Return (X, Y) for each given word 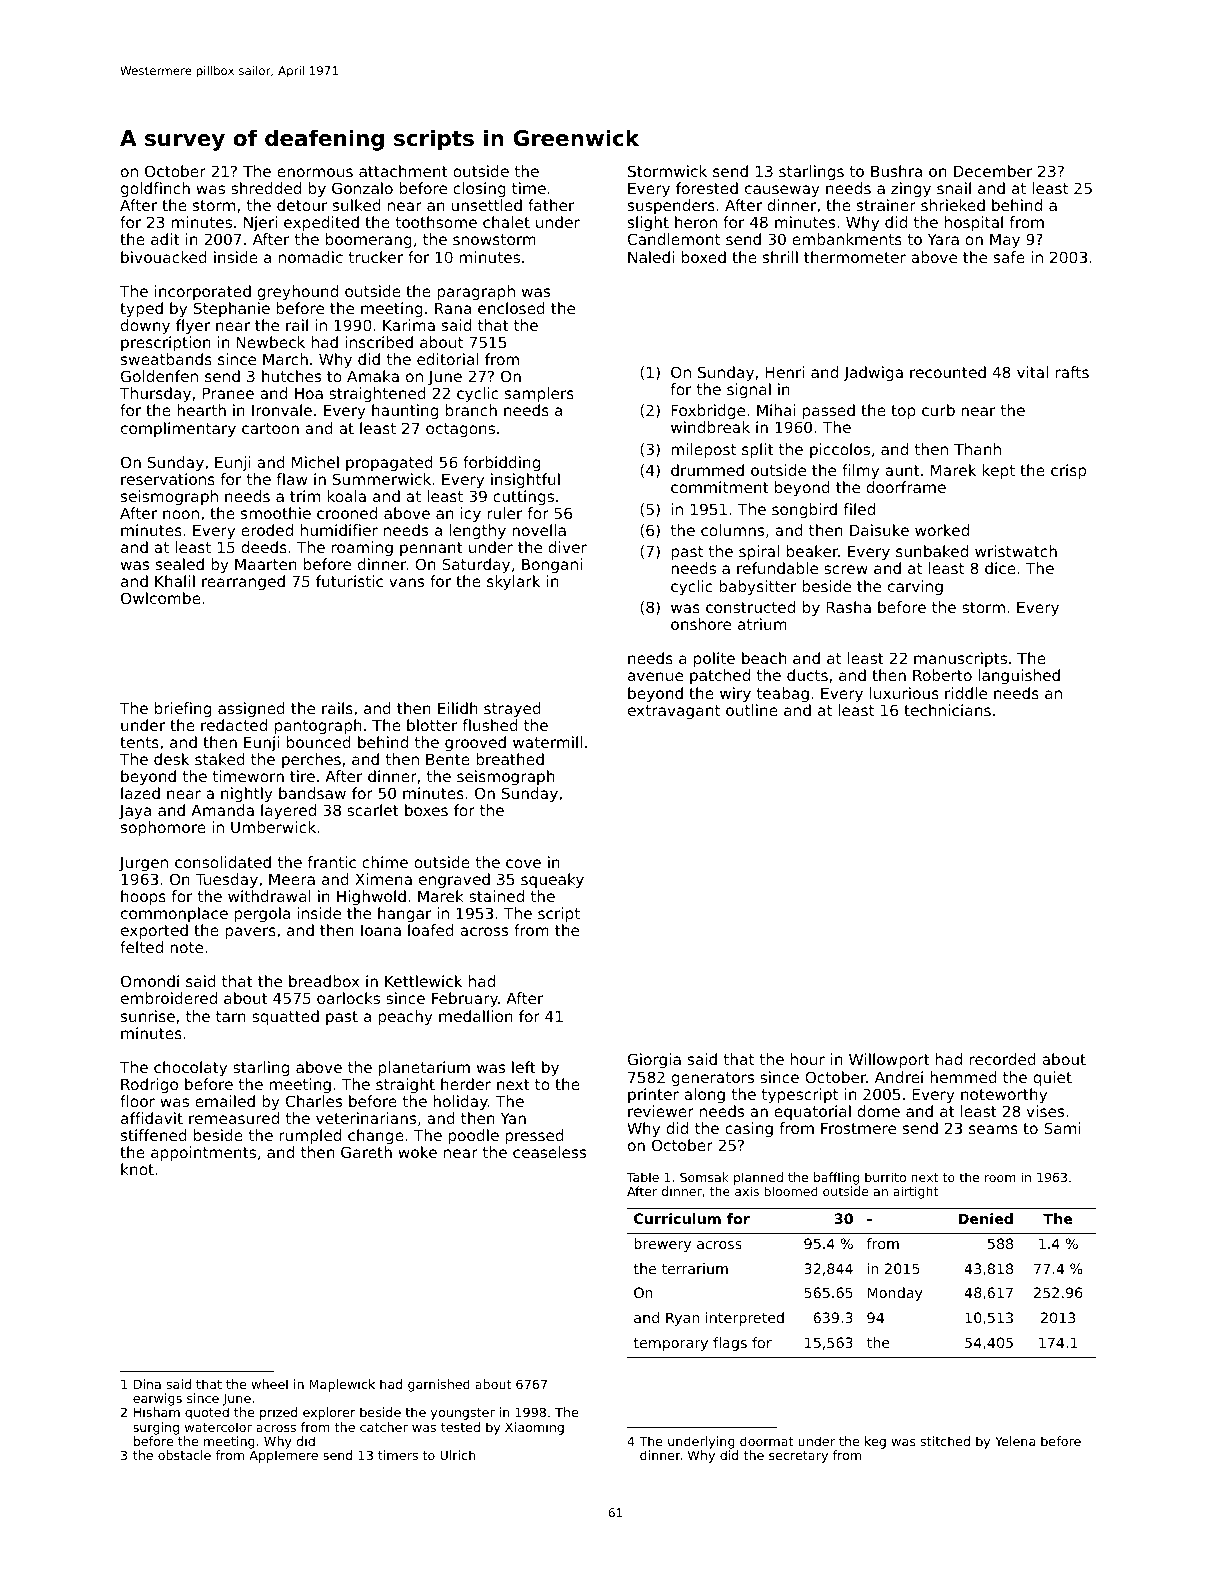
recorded (1003, 1059)
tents (139, 742)
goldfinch (155, 189)
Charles (314, 1101)
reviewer (661, 1111)
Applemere (283, 1456)
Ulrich (458, 1455)
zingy (911, 189)
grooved (475, 743)
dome (878, 1111)
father (551, 205)
